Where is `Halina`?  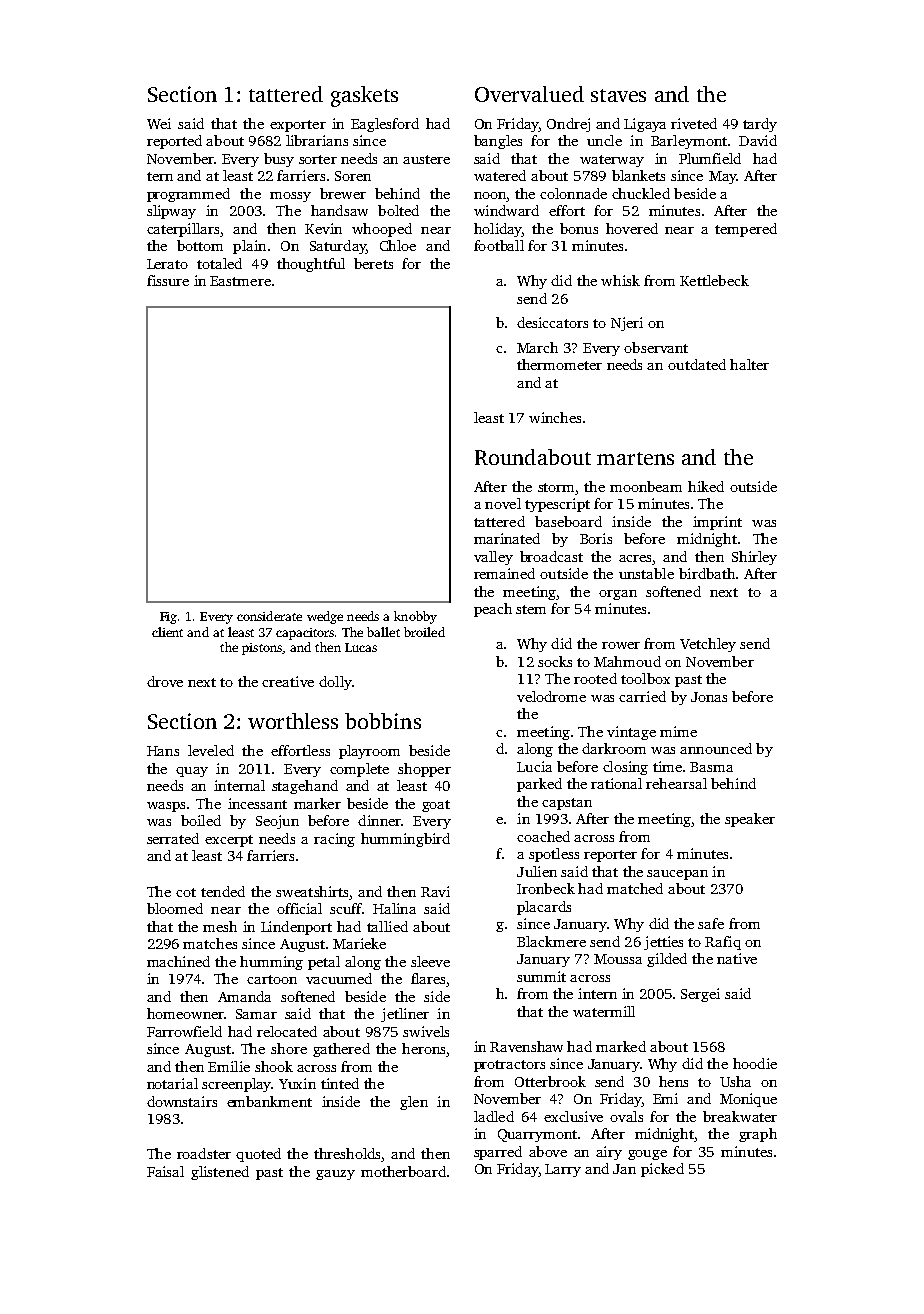
Halina is located at coordinates (394, 908).
